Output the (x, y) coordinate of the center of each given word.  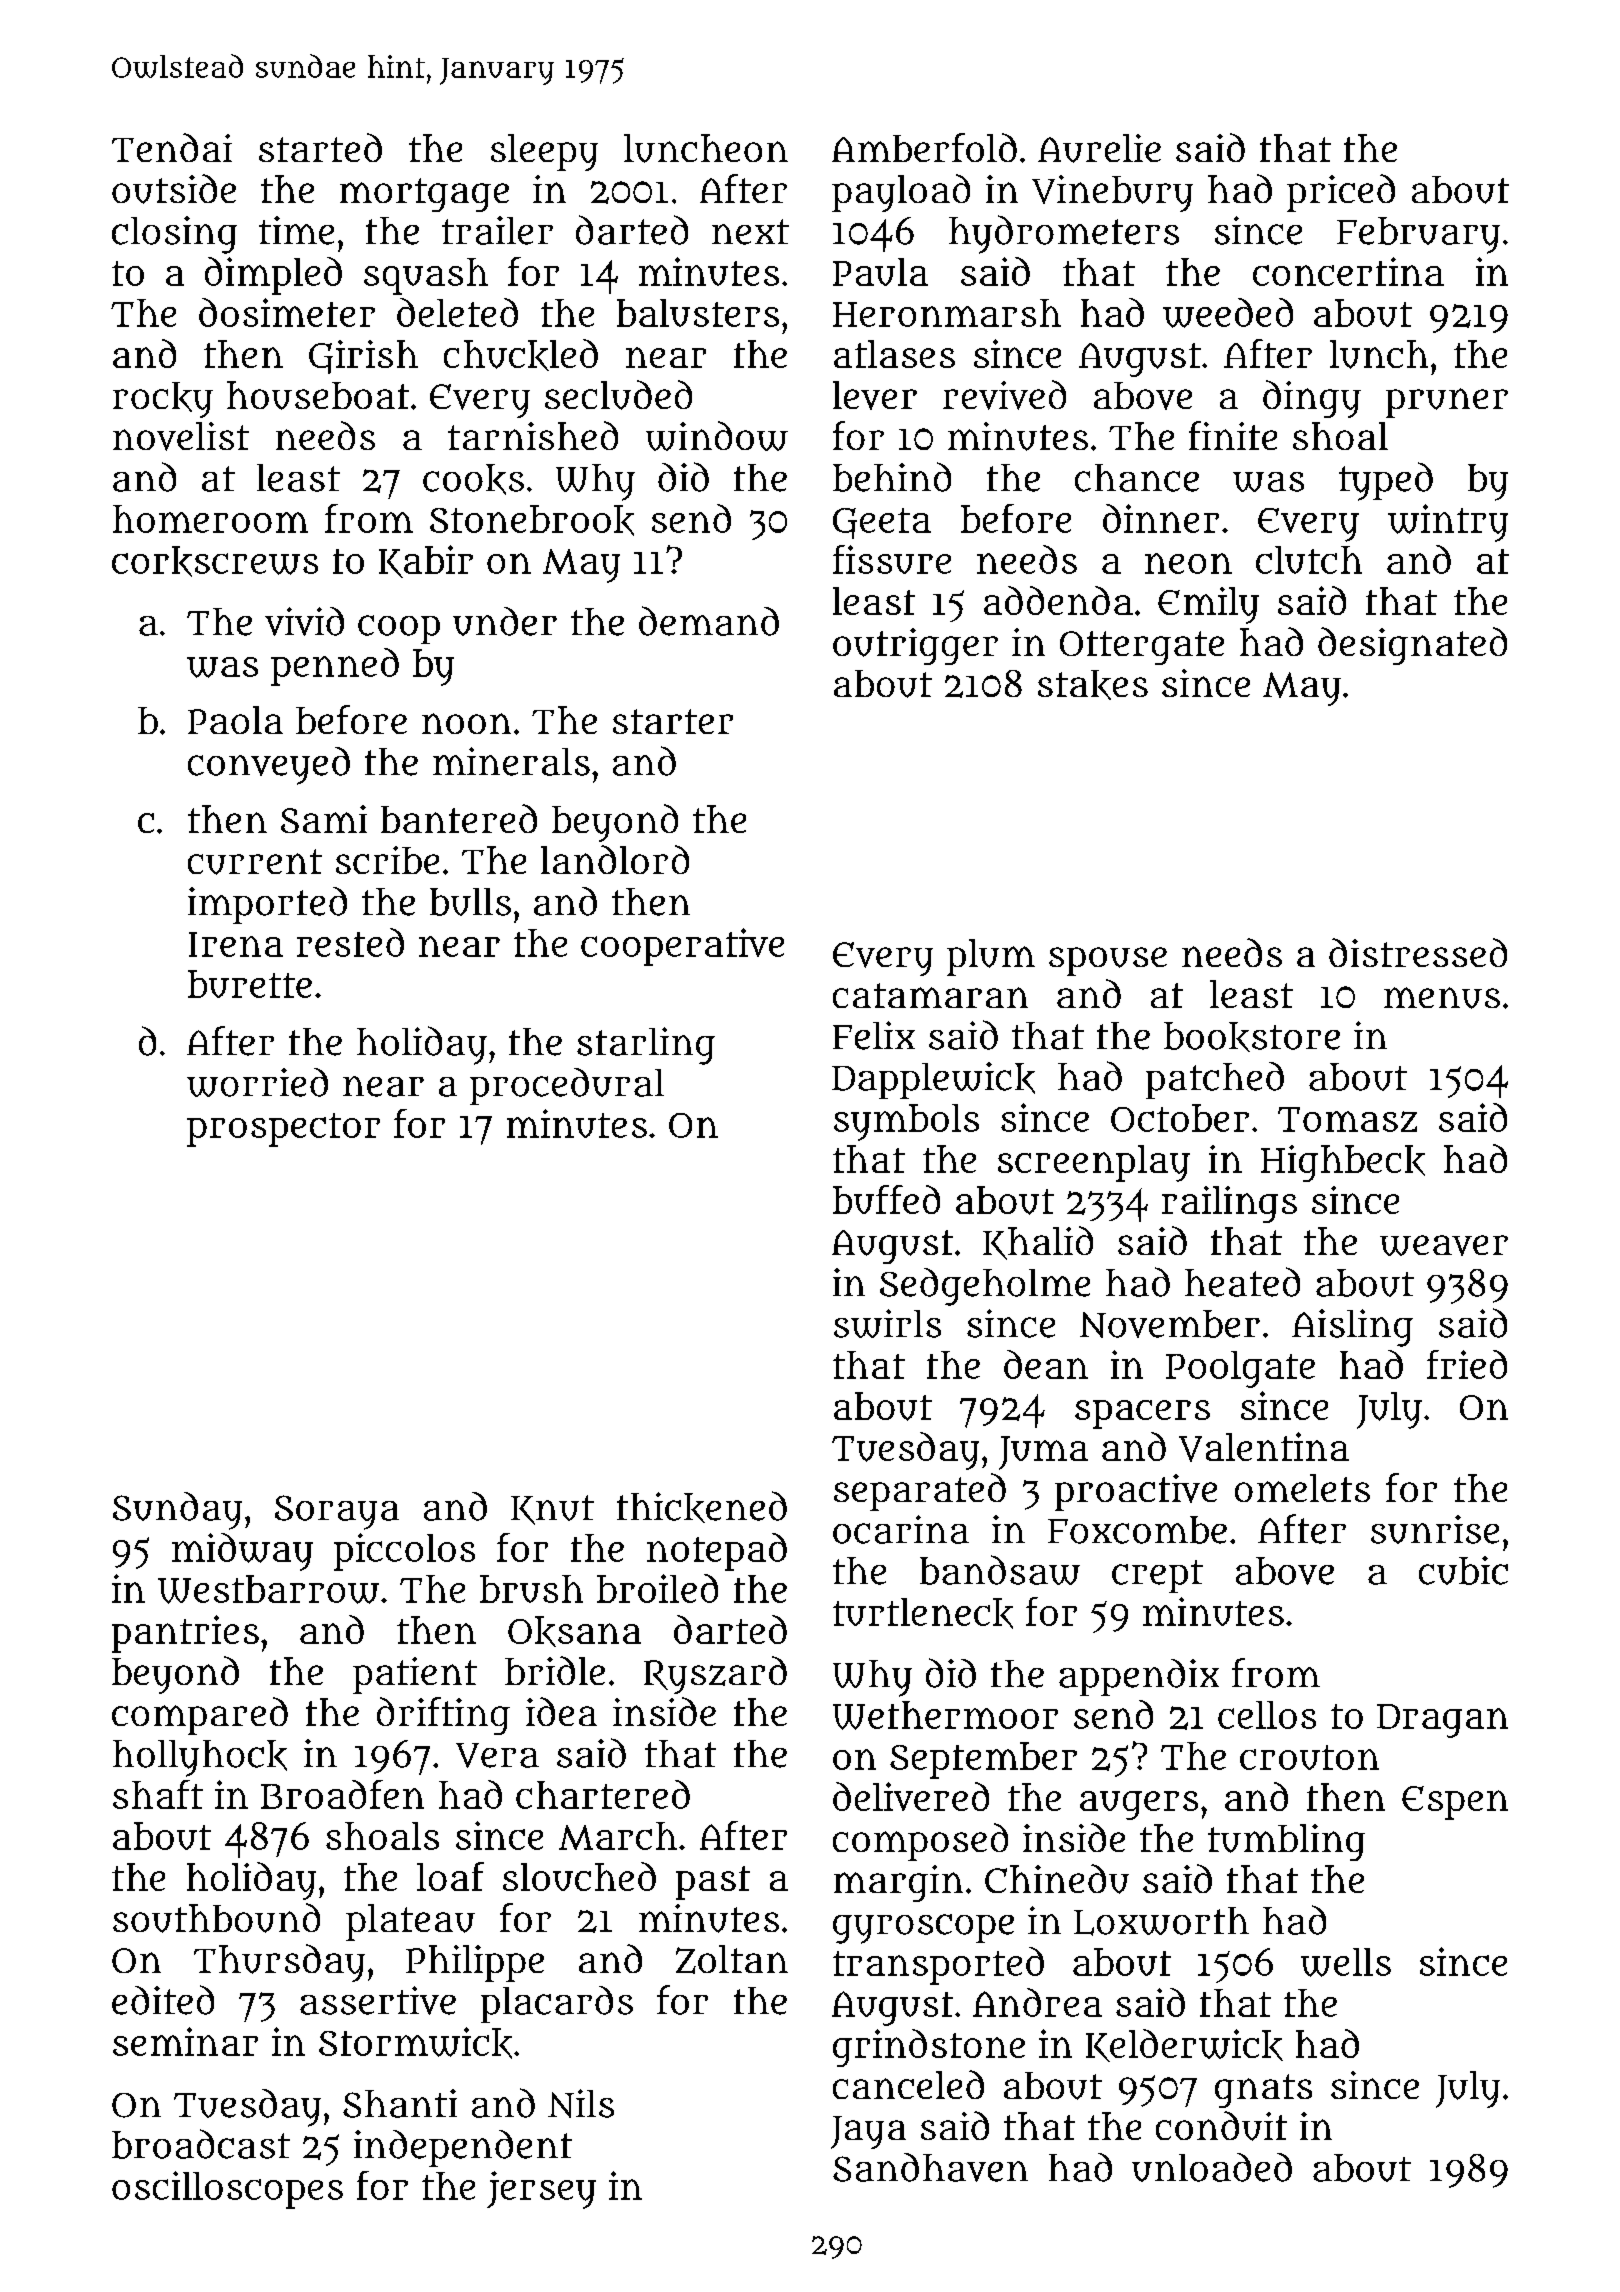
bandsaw (1000, 1570)
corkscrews (215, 561)
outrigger (915, 646)
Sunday (177, 1511)
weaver (1444, 1245)
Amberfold (924, 147)
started (320, 147)
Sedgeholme (985, 1287)
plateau (410, 1922)
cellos (1267, 1715)
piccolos (404, 1552)
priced (1341, 193)
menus (1442, 998)
